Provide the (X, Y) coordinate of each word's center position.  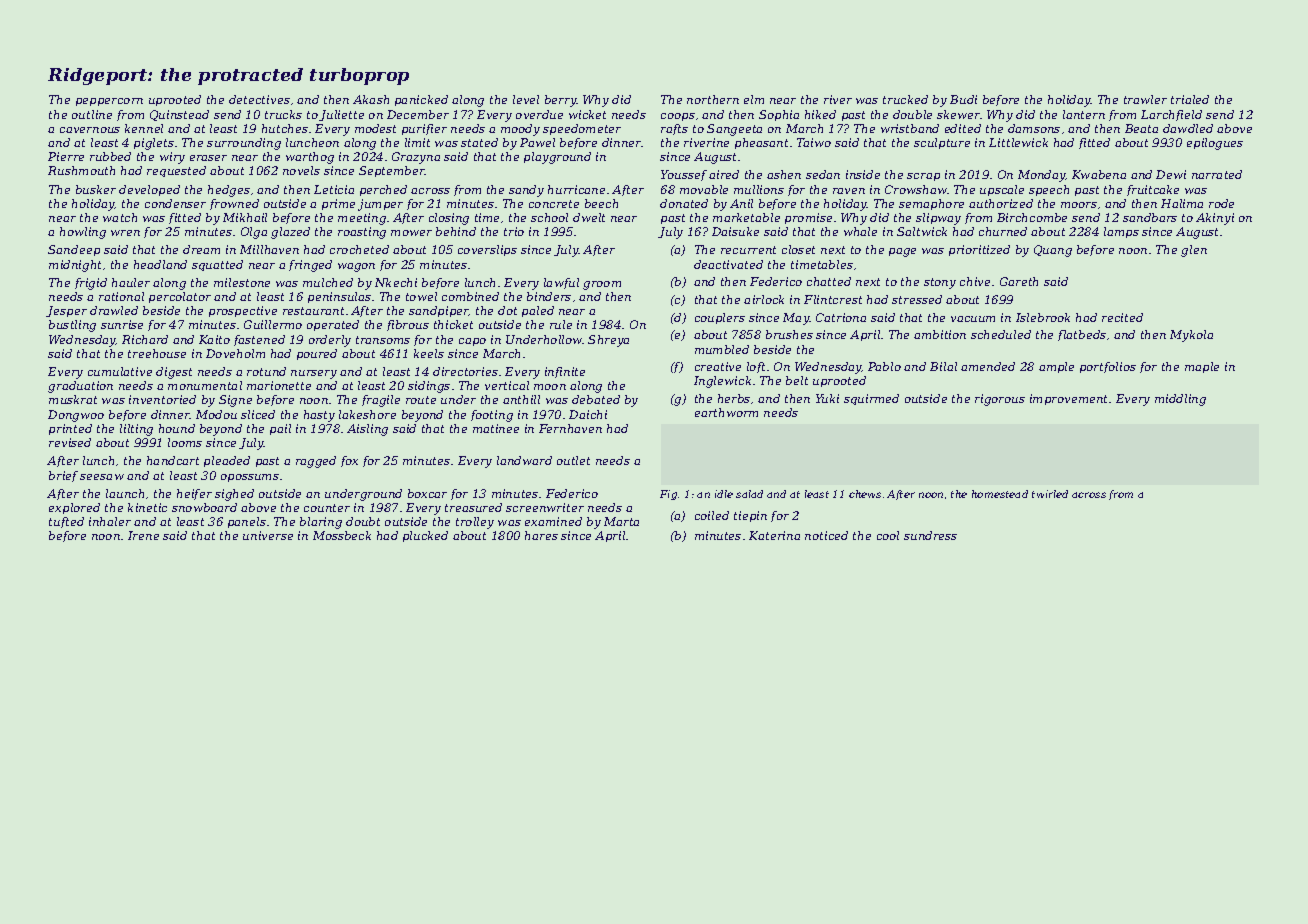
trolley (475, 523)
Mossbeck (342, 535)
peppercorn (109, 102)
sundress (930, 535)
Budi (963, 99)
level (526, 99)
